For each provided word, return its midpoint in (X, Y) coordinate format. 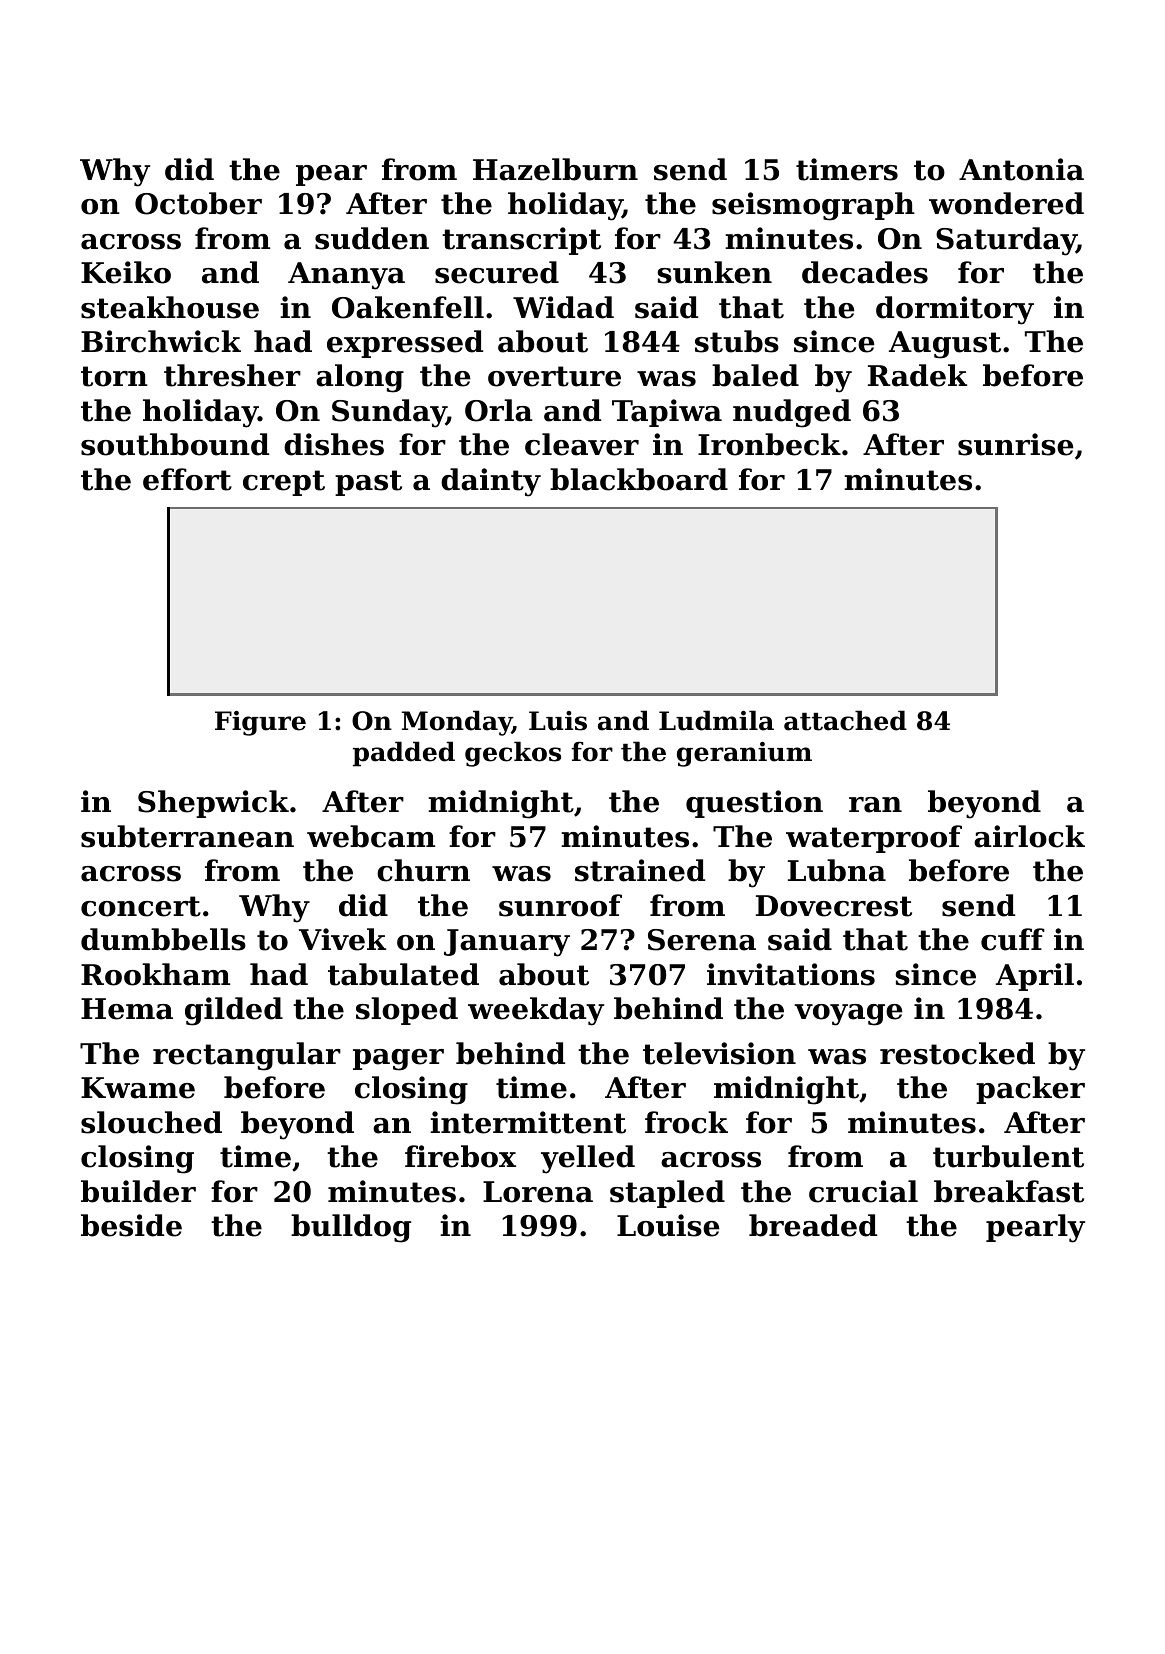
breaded (813, 1225)
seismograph (813, 206)
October (198, 203)
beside (131, 1225)
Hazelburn (555, 169)
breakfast (1009, 1191)
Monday (457, 723)
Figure (260, 723)
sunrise (1015, 444)
